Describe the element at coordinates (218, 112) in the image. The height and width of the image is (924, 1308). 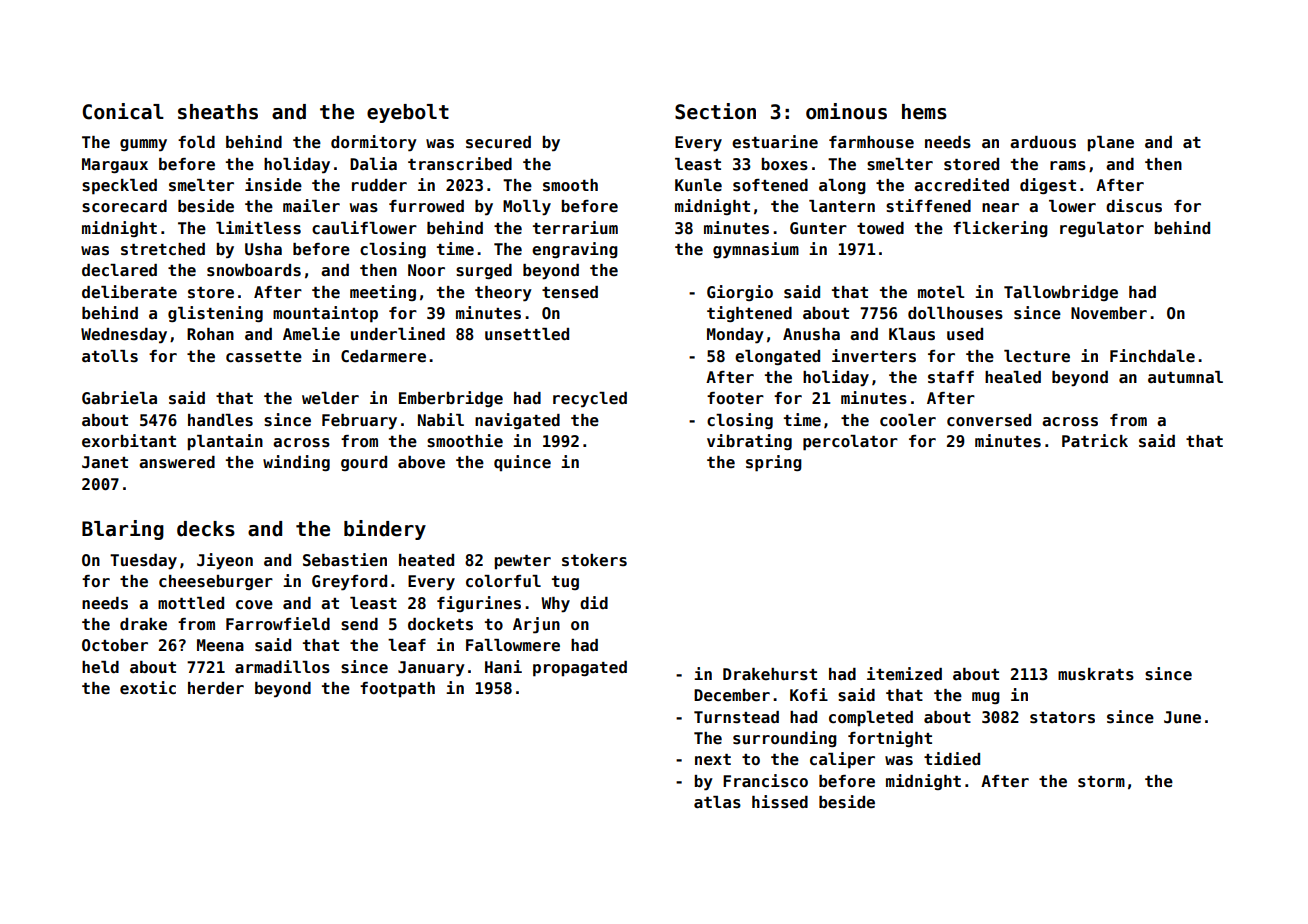
I see `sheaths` at that location.
